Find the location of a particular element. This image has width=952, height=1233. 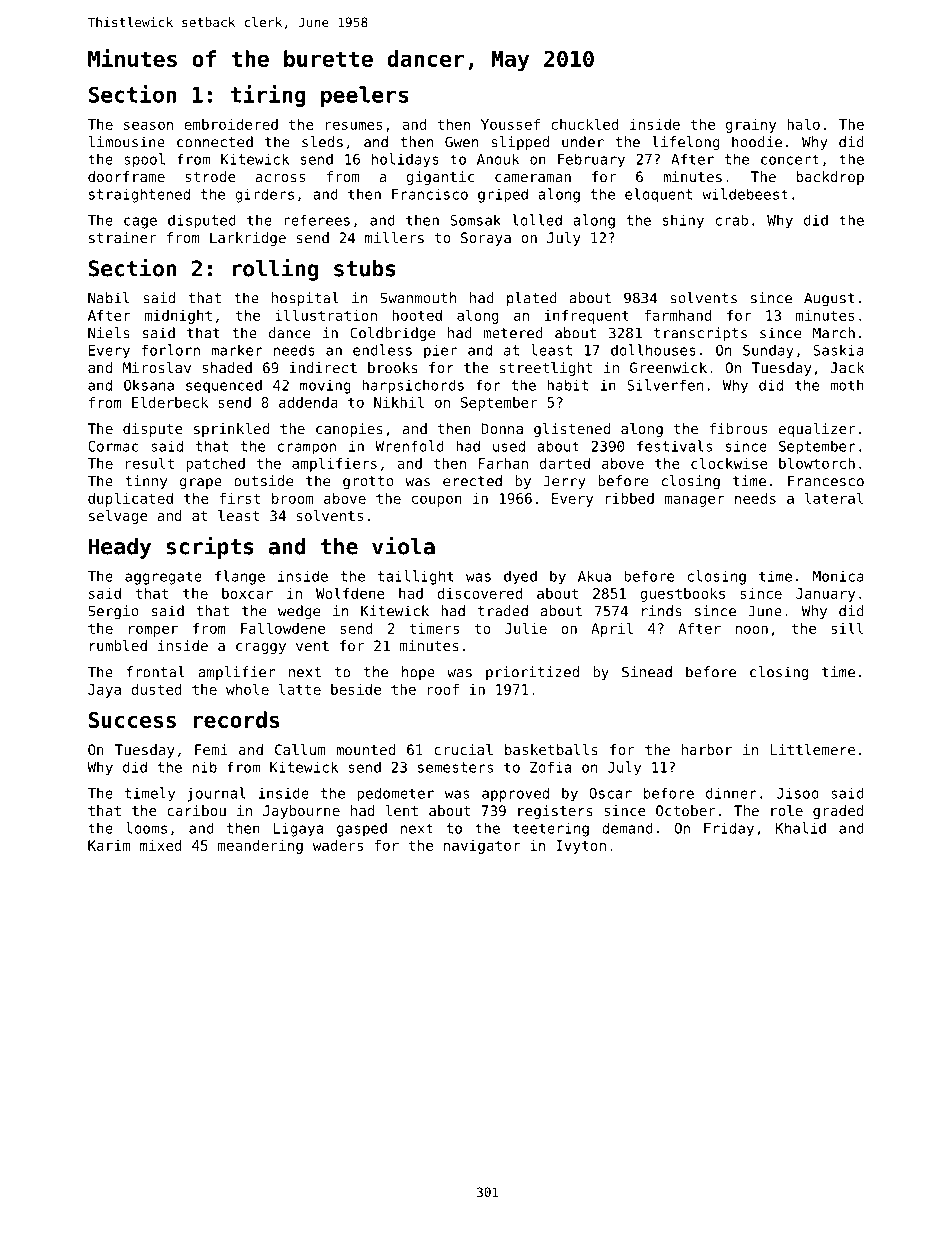

resumes is located at coordinates (354, 125).
